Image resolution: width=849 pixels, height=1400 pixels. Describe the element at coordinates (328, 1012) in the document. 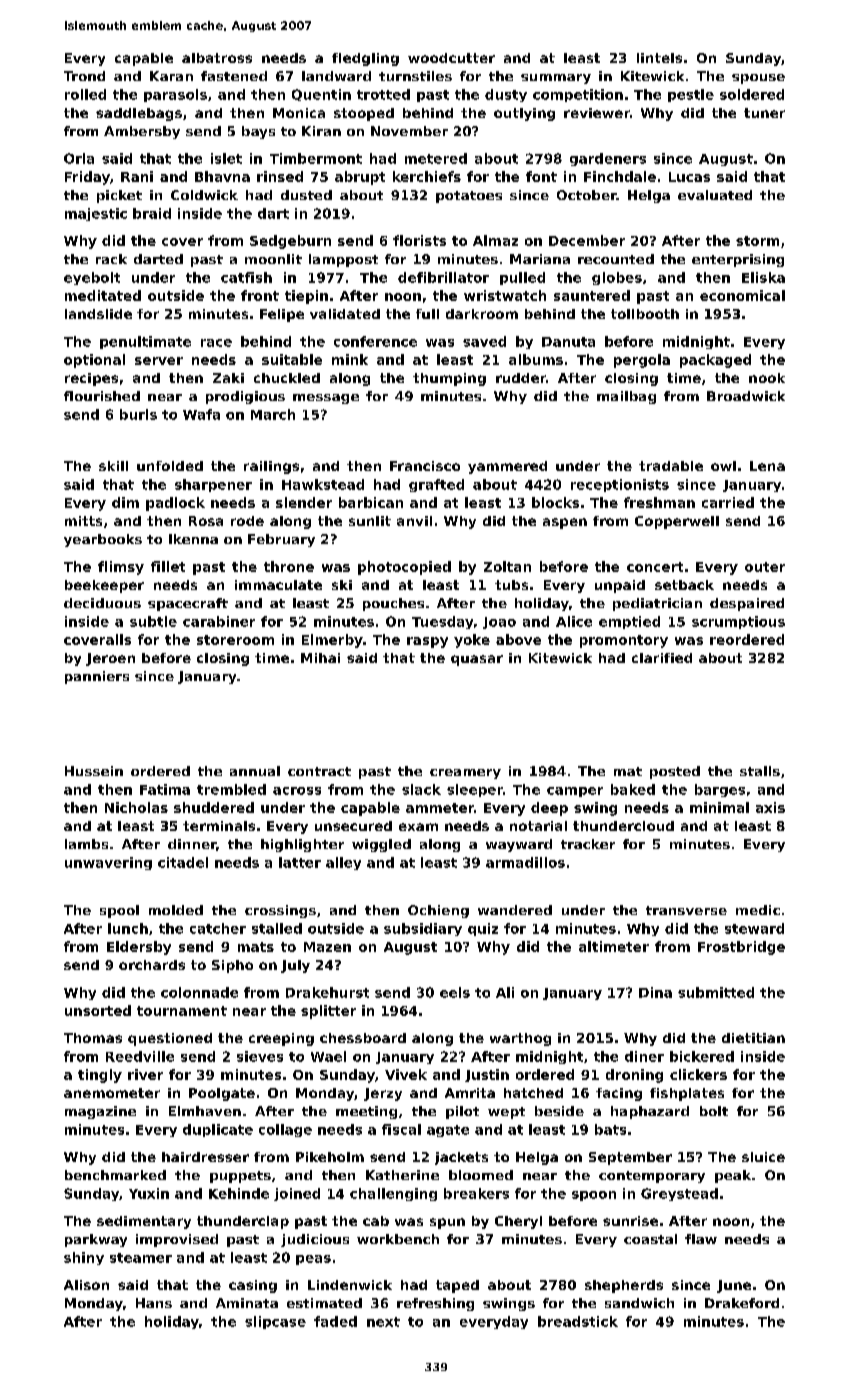

I see `splitter` at that location.
